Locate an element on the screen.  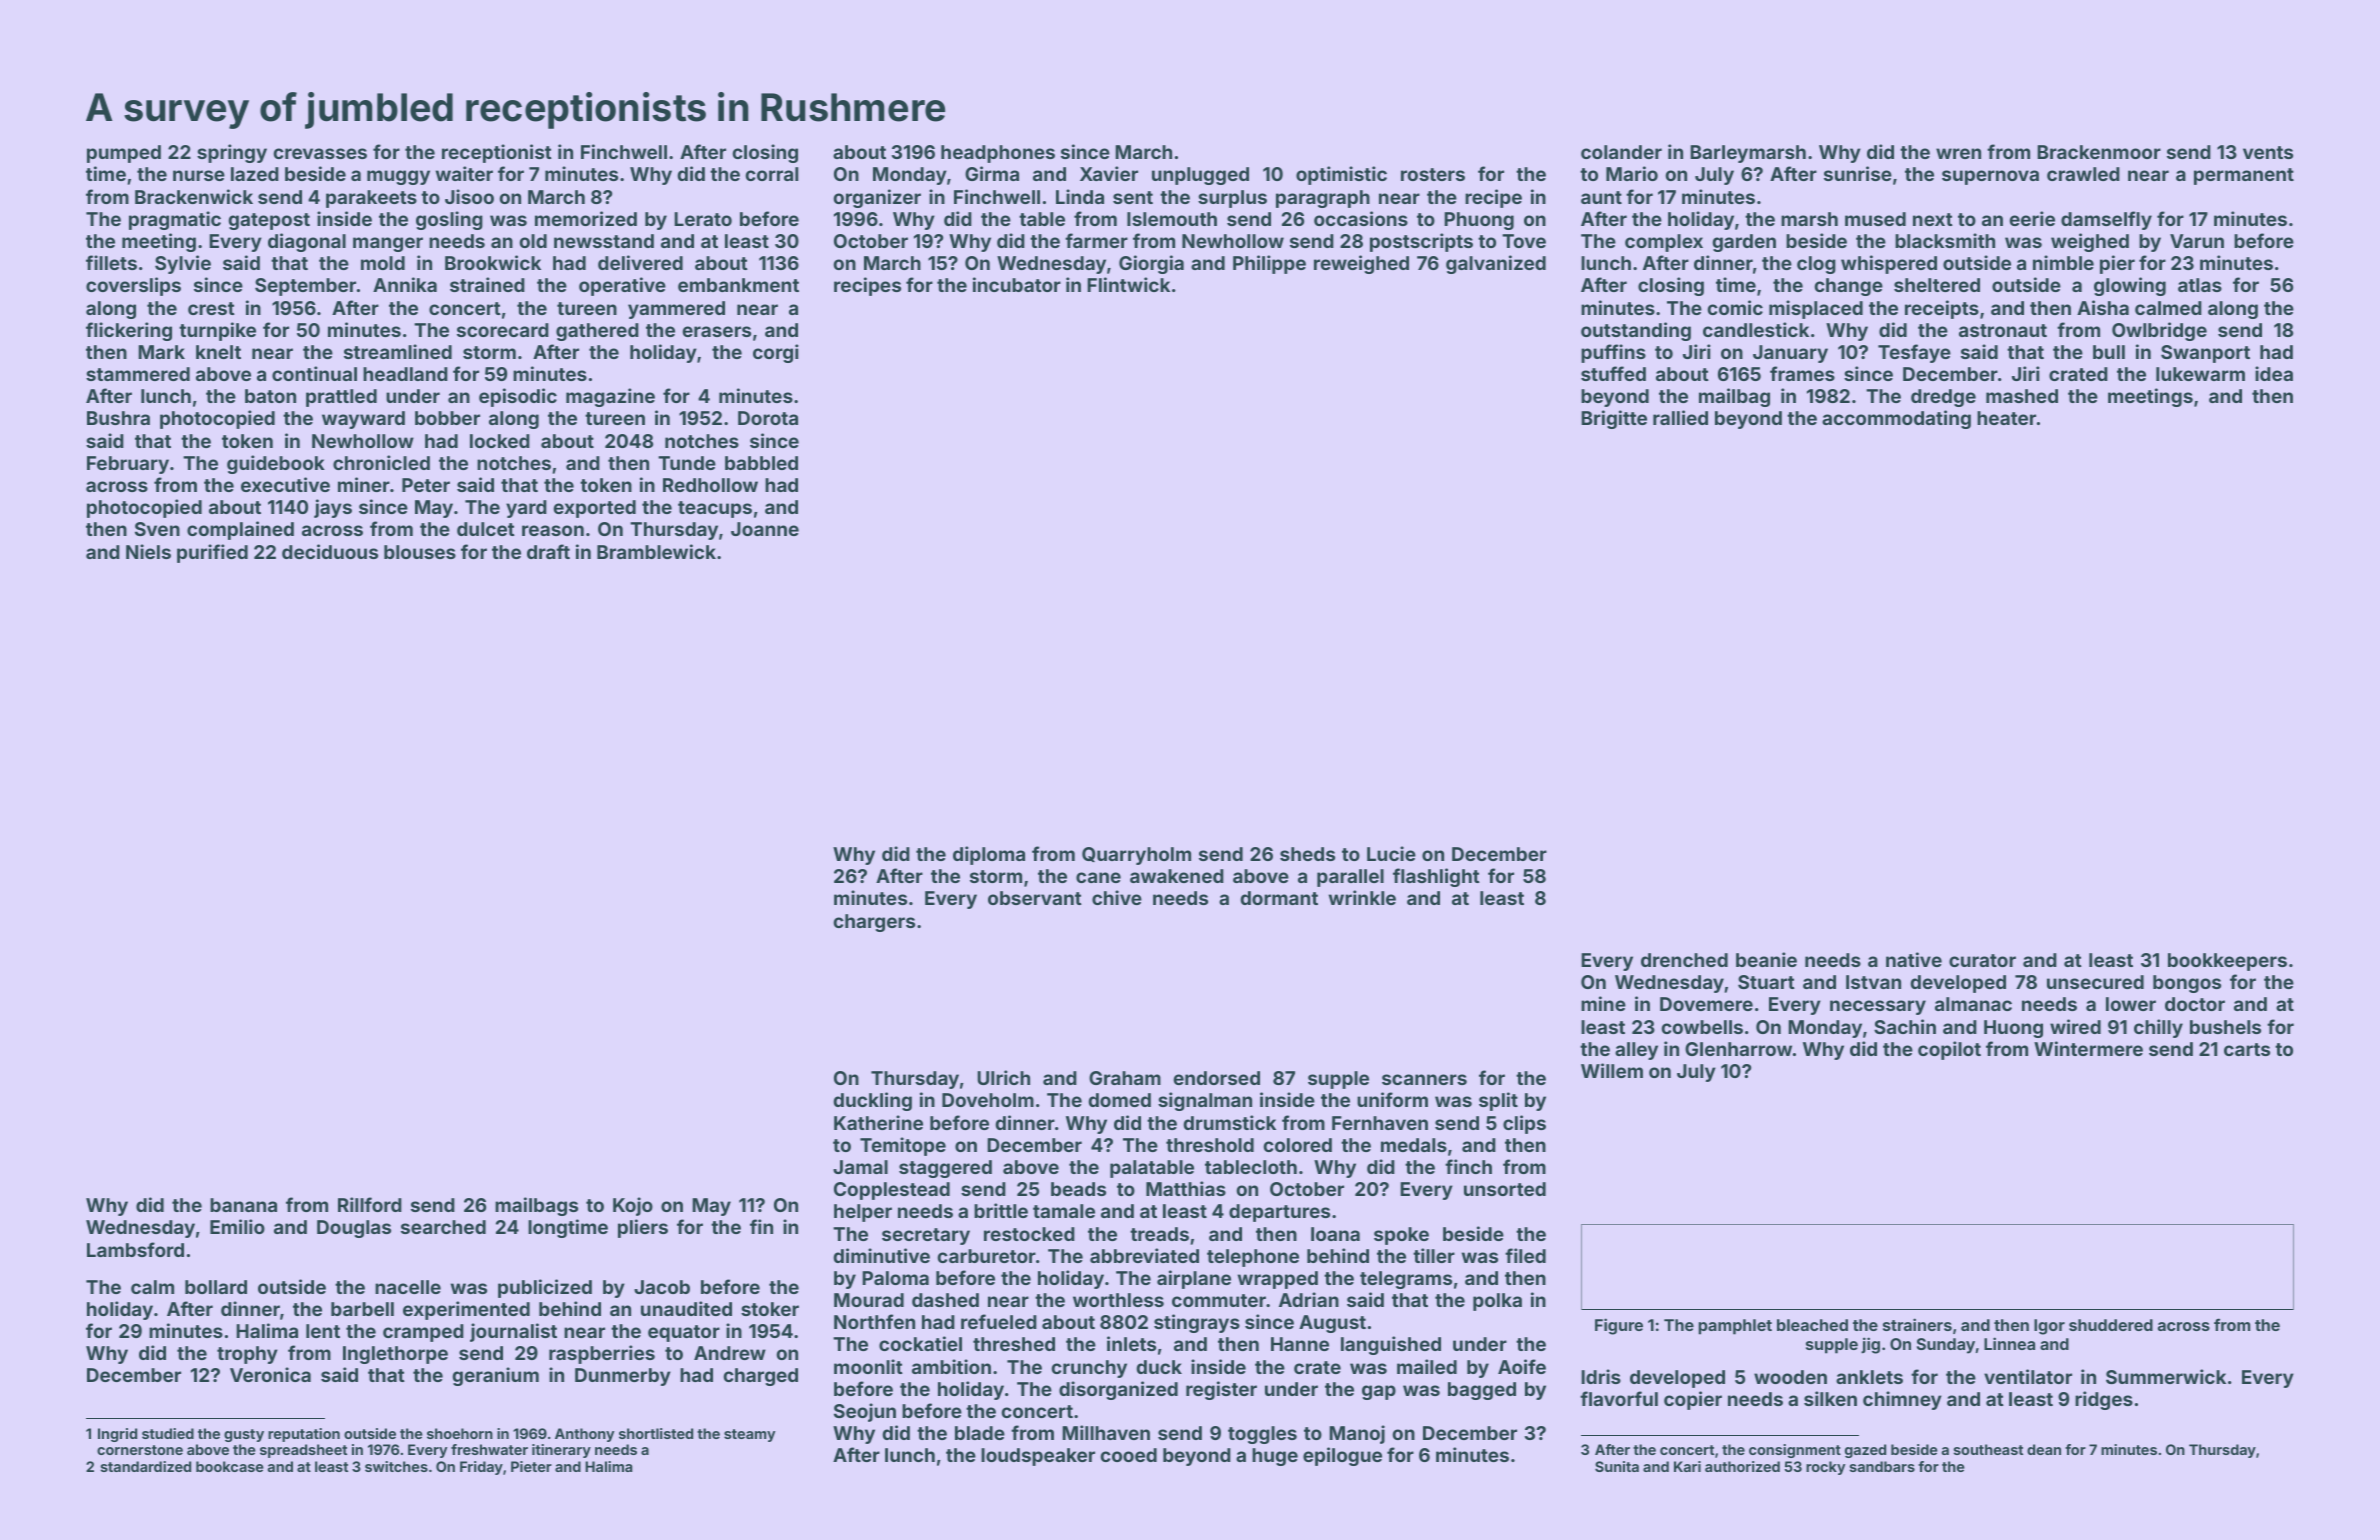
dulcet is located at coordinates (486, 529).
